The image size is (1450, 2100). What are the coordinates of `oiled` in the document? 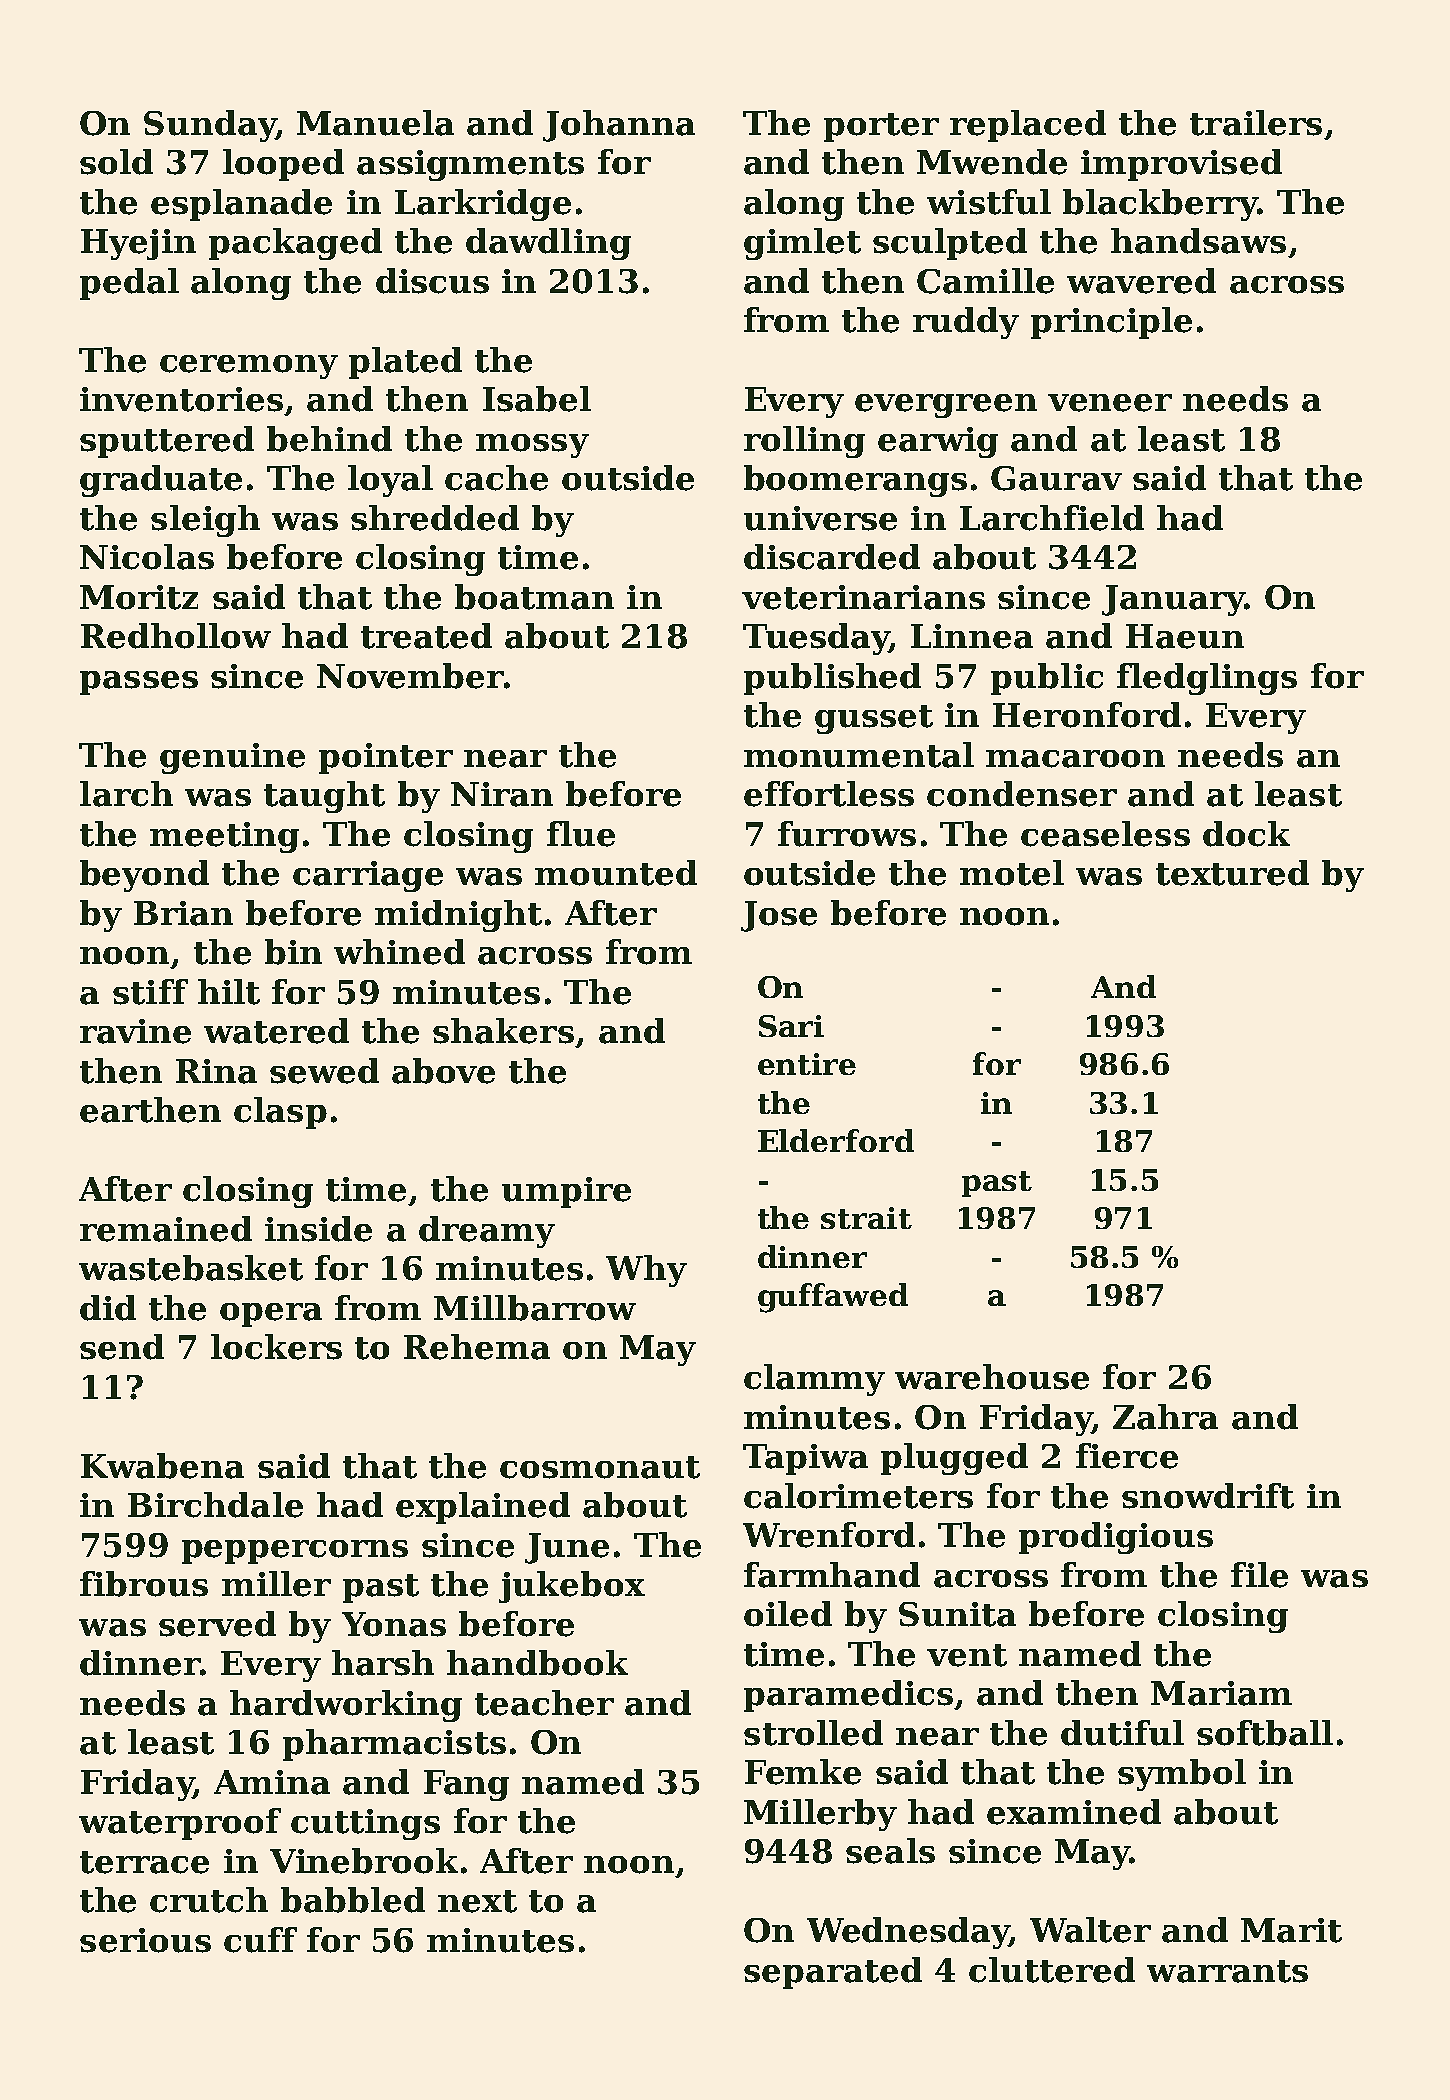 It's located at (788, 1614).
